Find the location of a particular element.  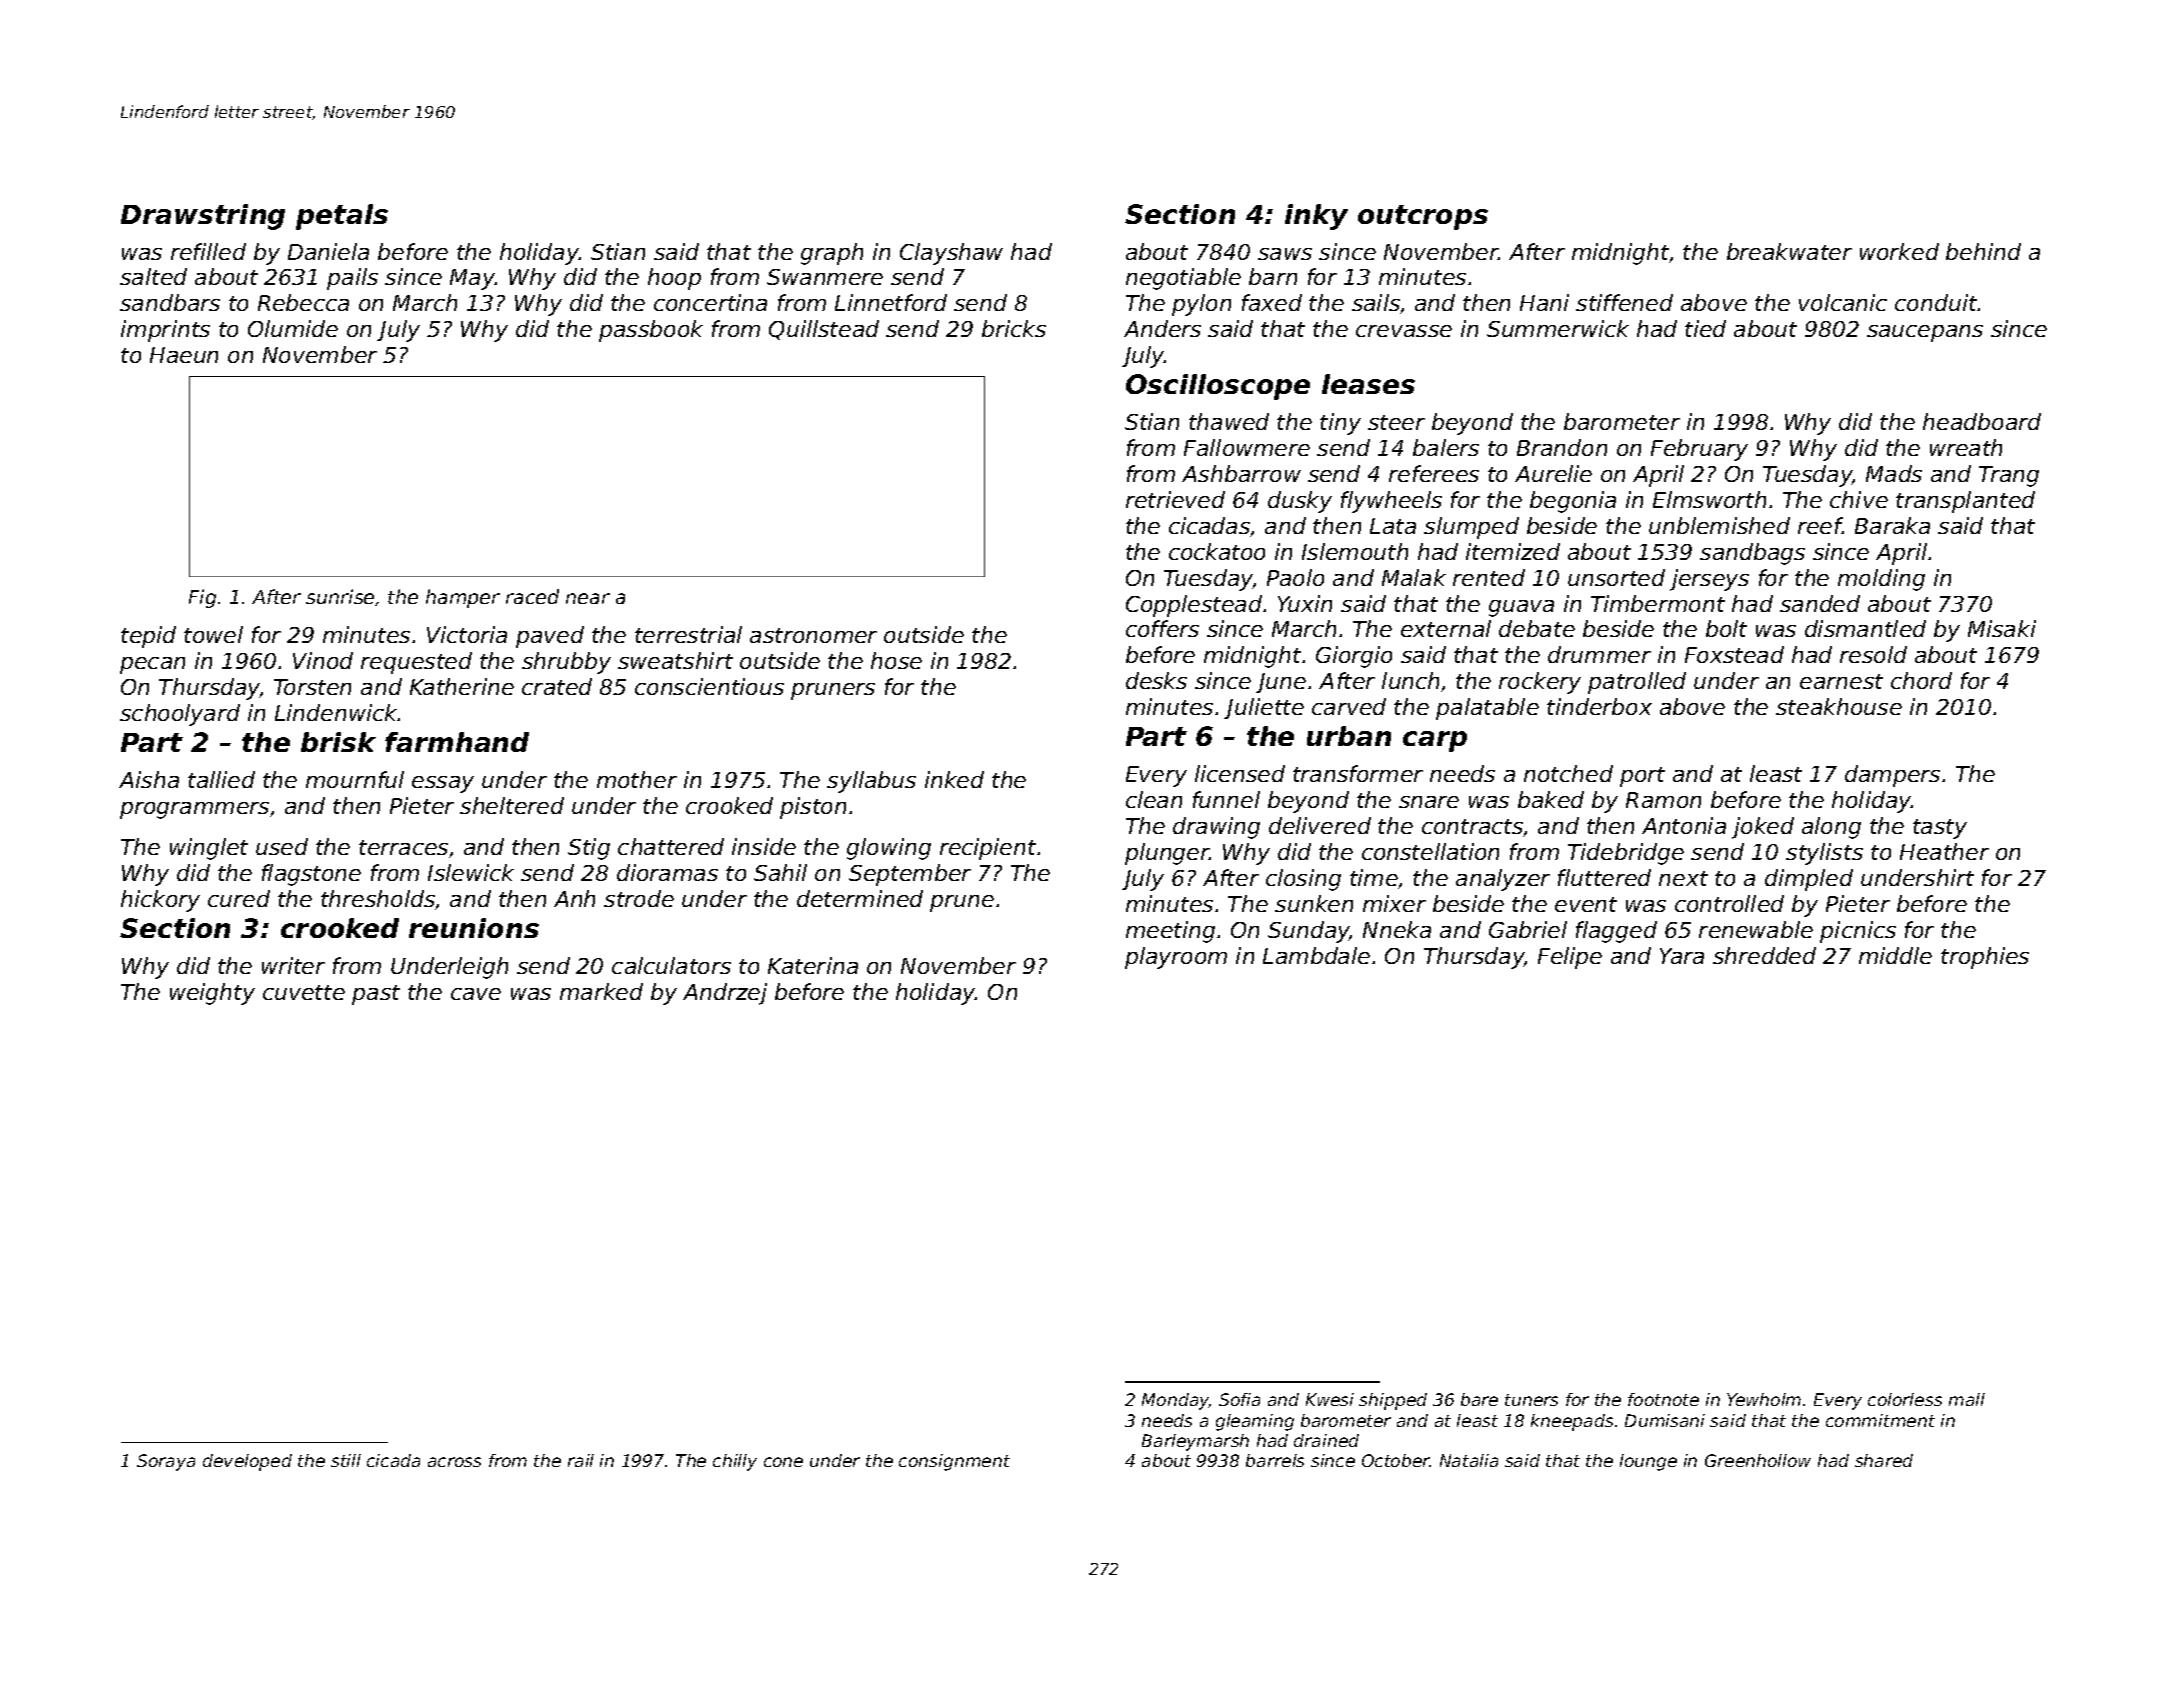

petals is located at coordinates (342, 217).
